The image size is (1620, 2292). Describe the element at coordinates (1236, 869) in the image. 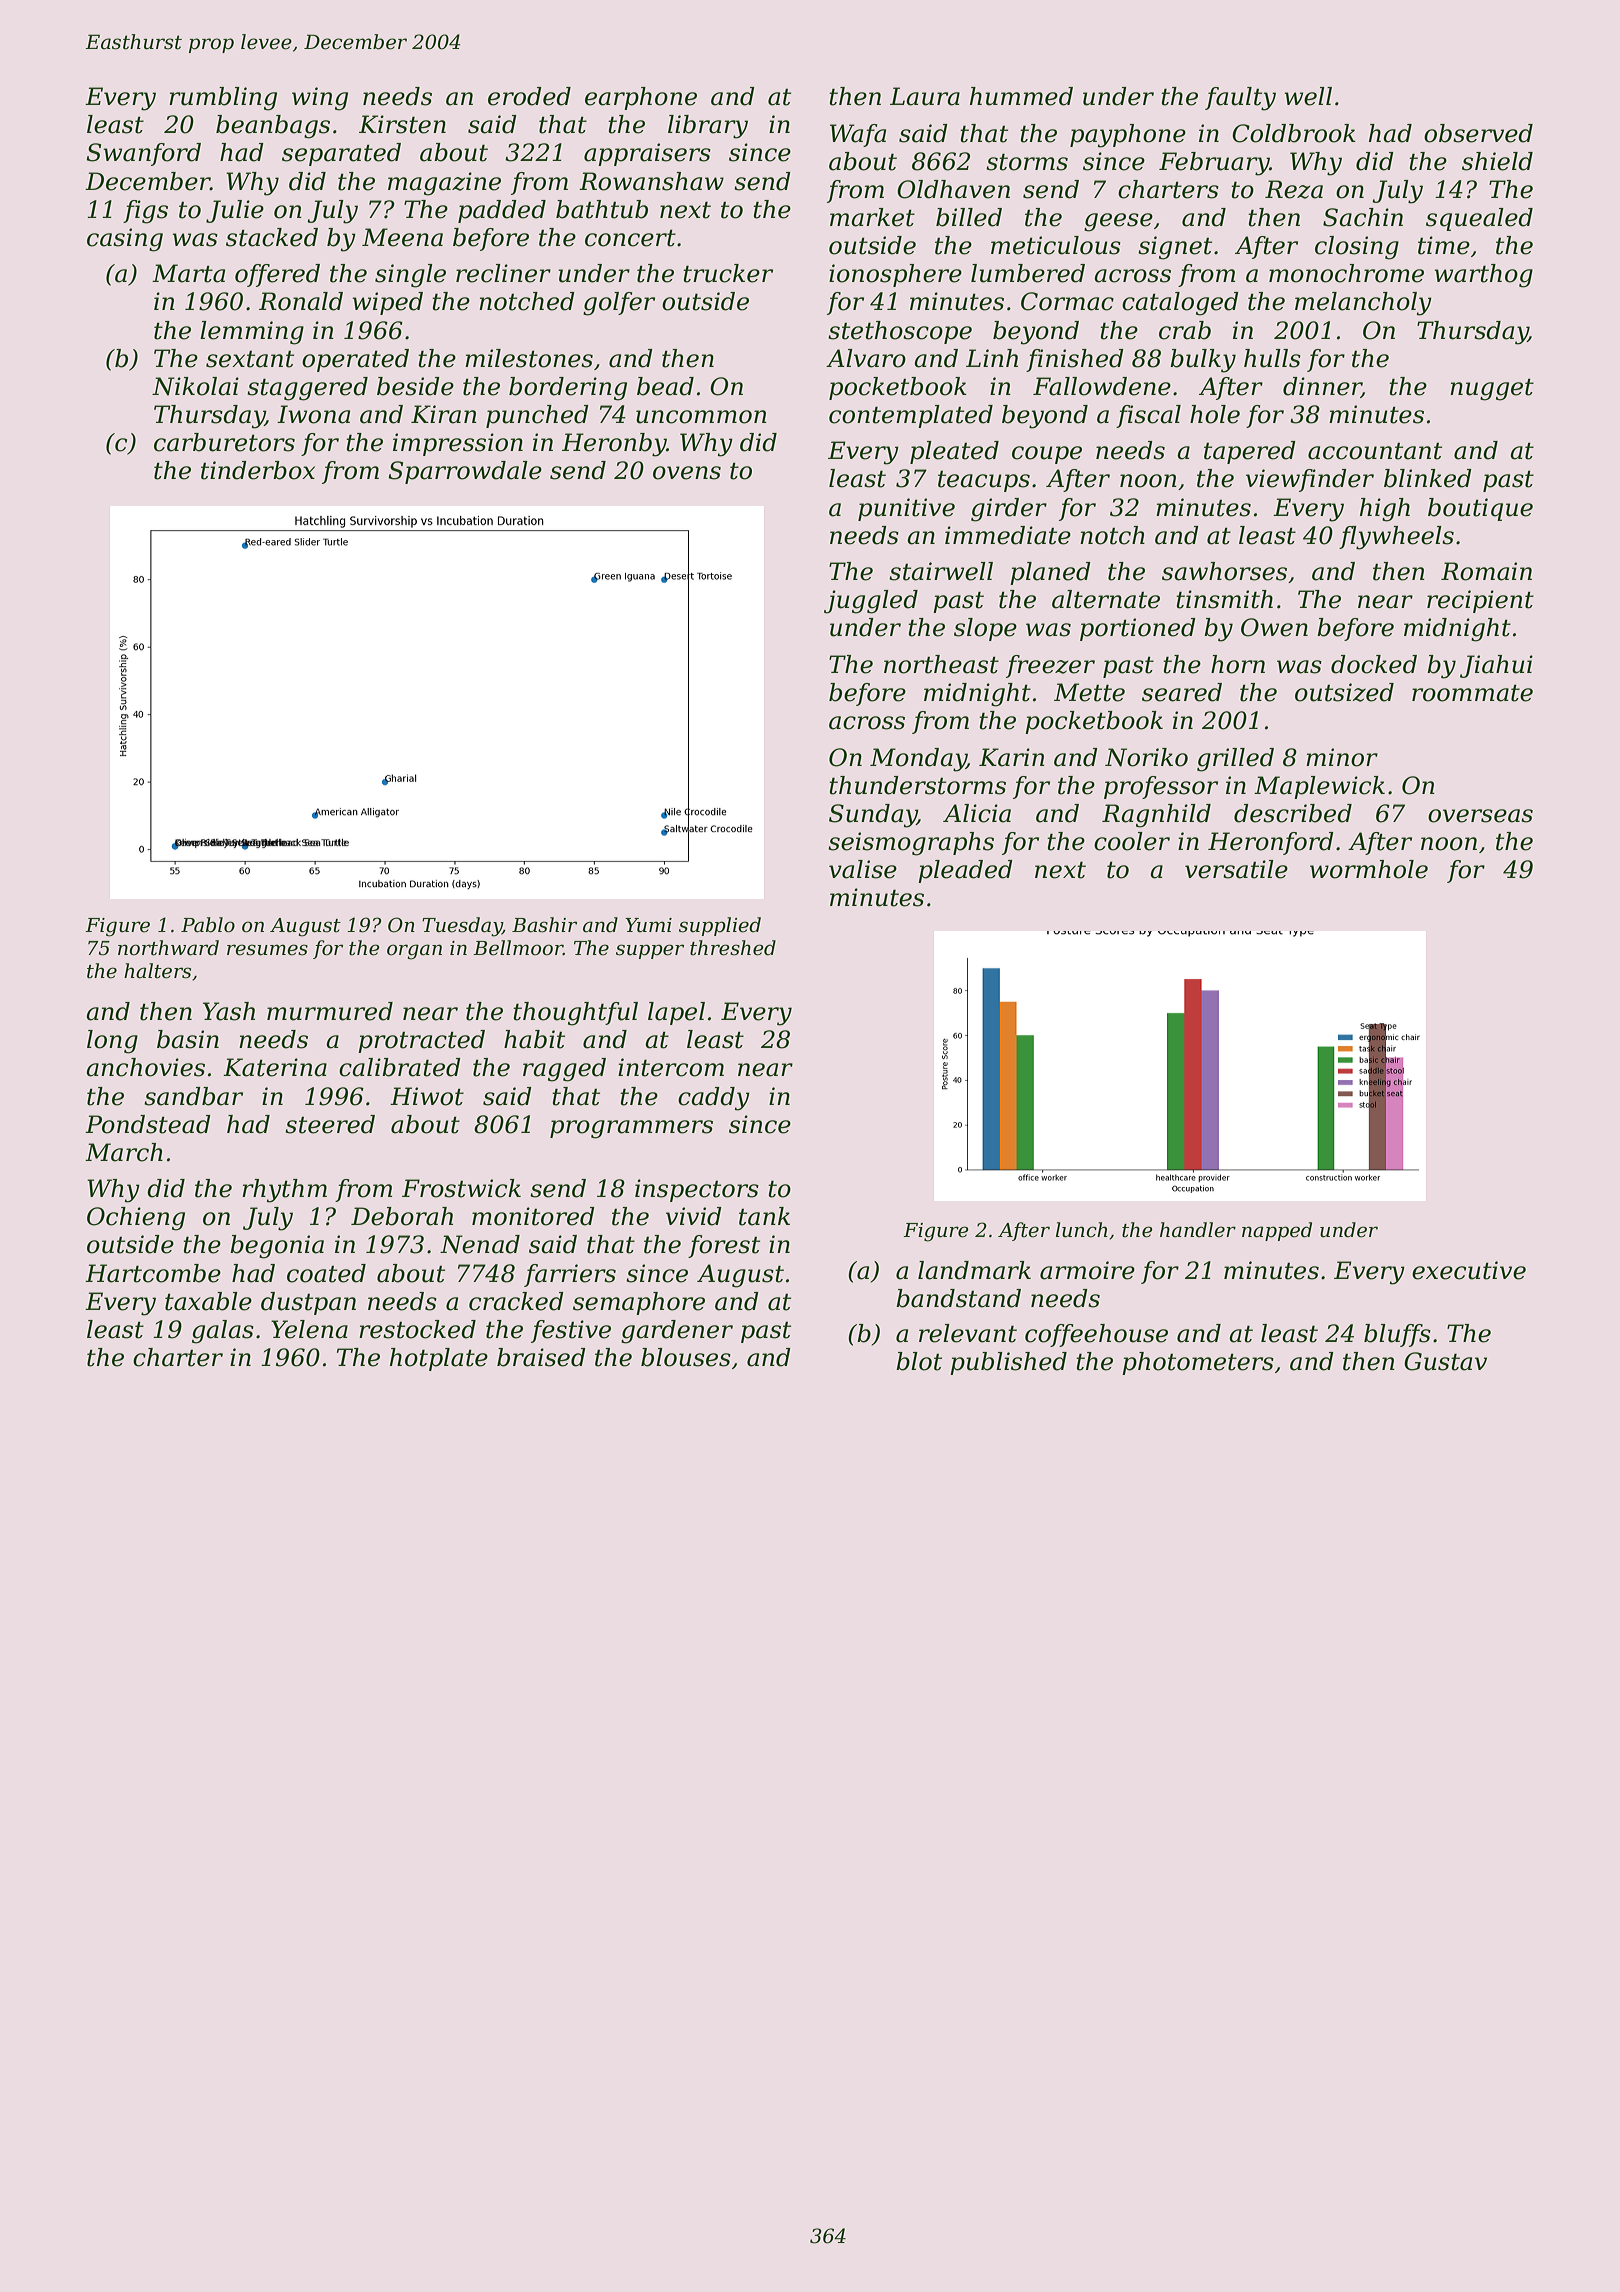

I see `versatile` at that location.
